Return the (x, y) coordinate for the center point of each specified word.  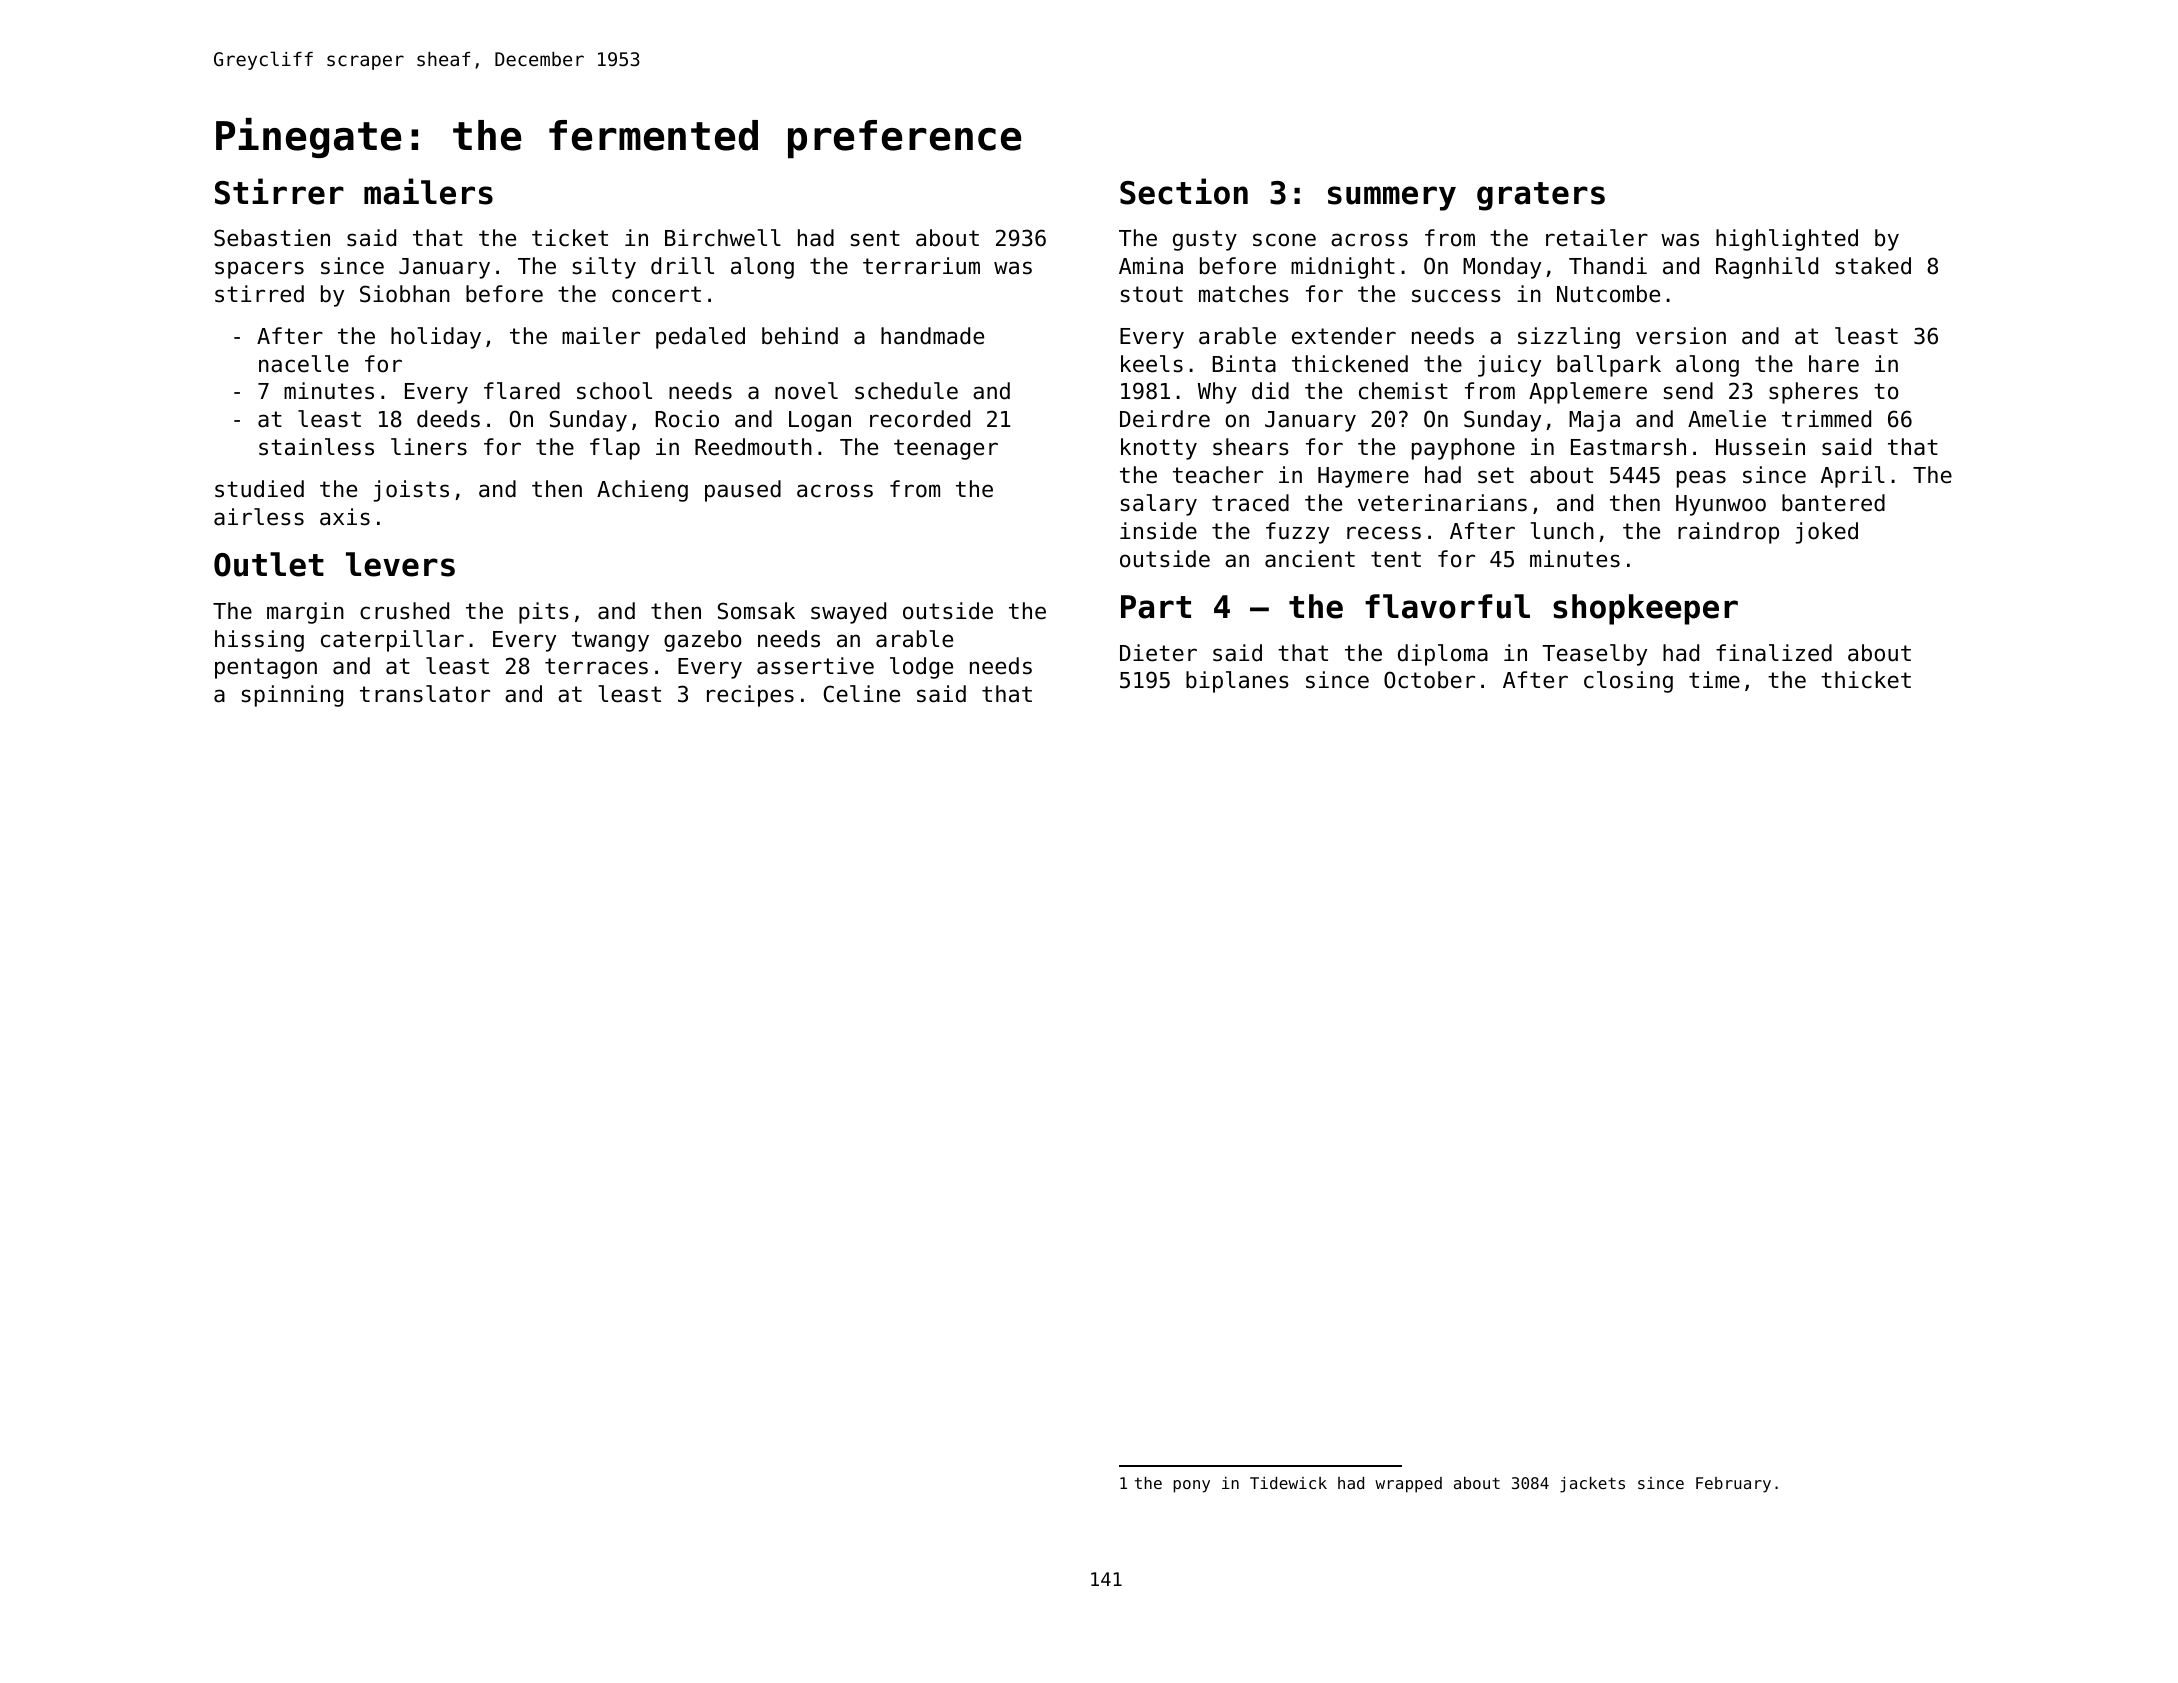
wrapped (1408, 1485)
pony (1191, 1486)
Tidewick (1288, 1483)
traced (1250, 503)
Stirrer (279, 191)
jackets (1592, 1485)
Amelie (1727, 419)
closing (1628, 682)
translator (425, 694)
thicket (1866, 680)
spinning (292, 696)
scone (1284, 240)
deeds (448, 419)
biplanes (1237, 682)
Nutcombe (1608, 294)
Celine (862, 694)
